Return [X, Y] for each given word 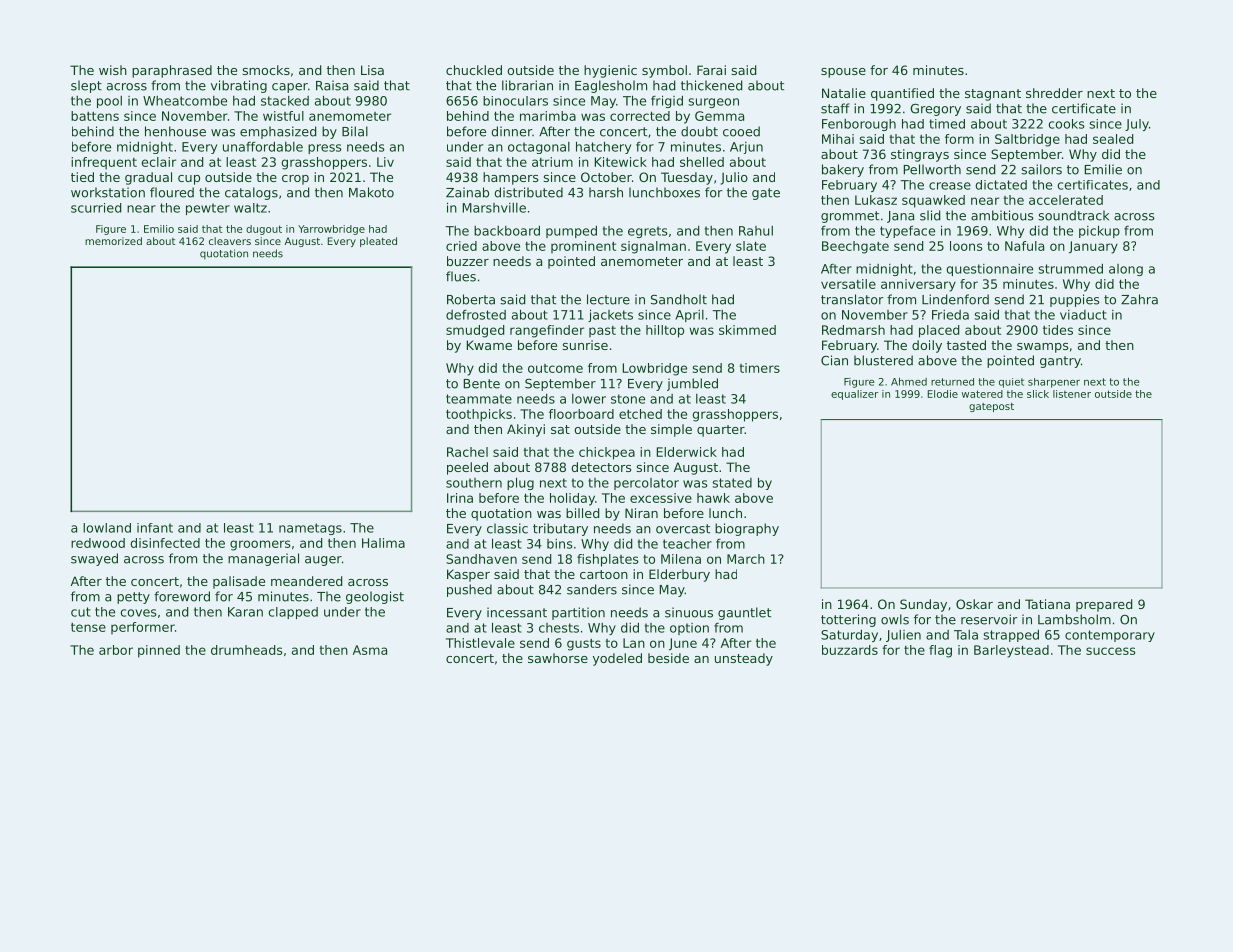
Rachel [467, 452]
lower [589, 399]
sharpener [1054, 383]
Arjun [746, 148]
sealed [1113, 139]
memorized [113, 241]
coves [139, 613]
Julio [734, 178]
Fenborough [859, 125]
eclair [158, 162]
